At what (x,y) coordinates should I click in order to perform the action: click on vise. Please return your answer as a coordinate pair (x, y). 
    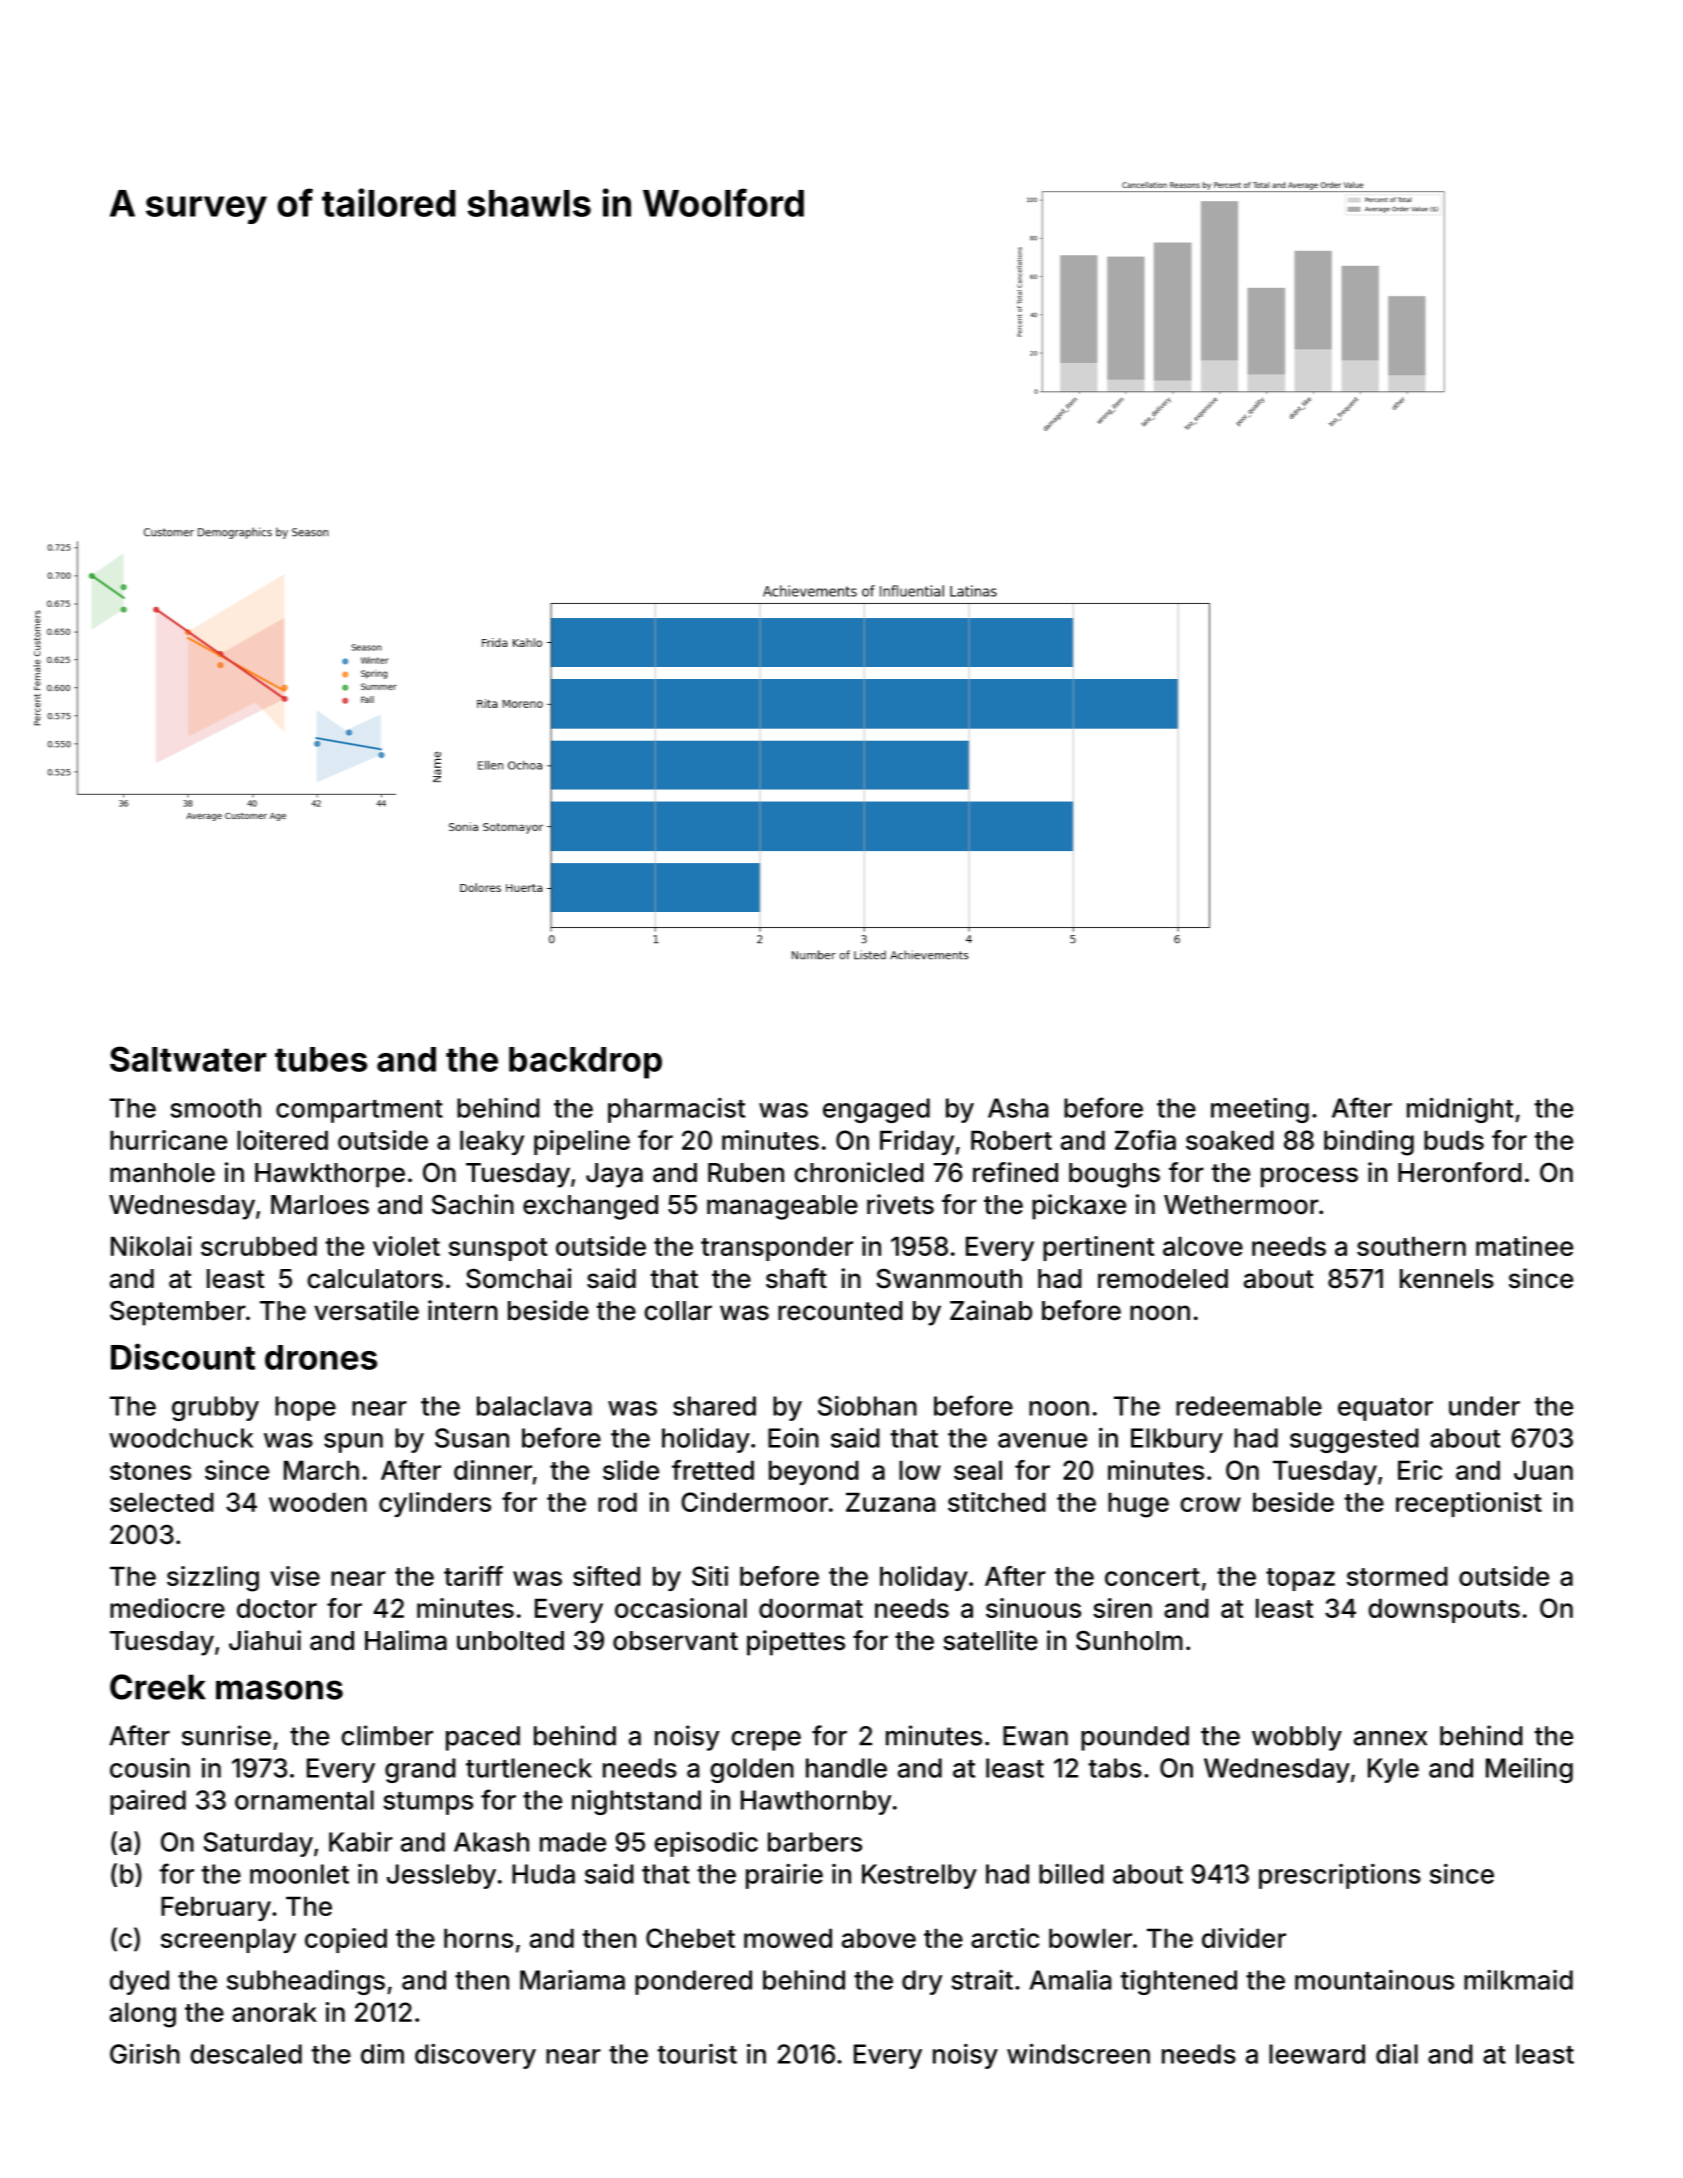
    Looking at the image, I should click on (295, 1576).
